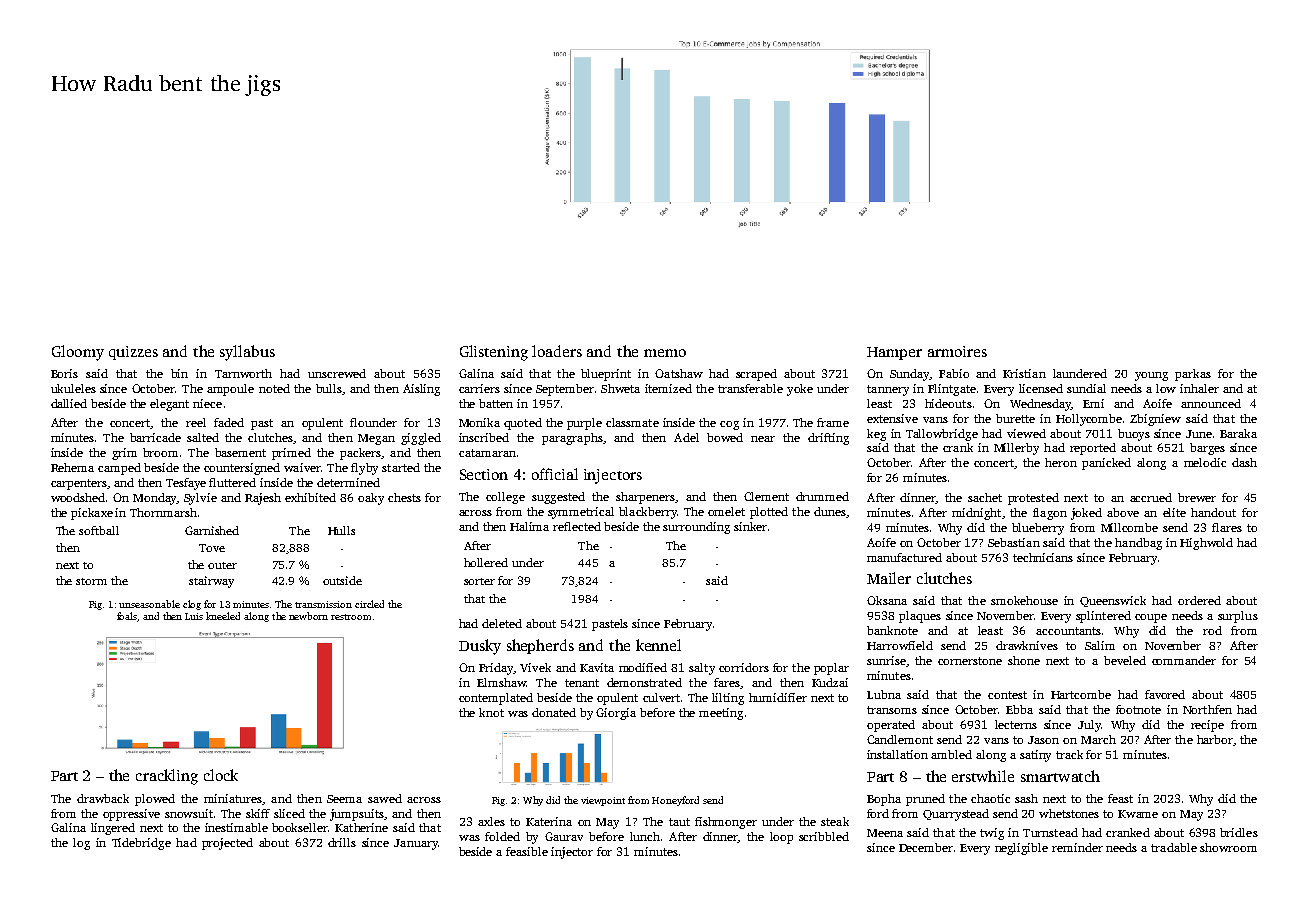 Image resolution: width=1308 pixels, height=924 pixels. Describe the element at coordinates (240, 452) in the screenshot. I see `basement` at that location.
